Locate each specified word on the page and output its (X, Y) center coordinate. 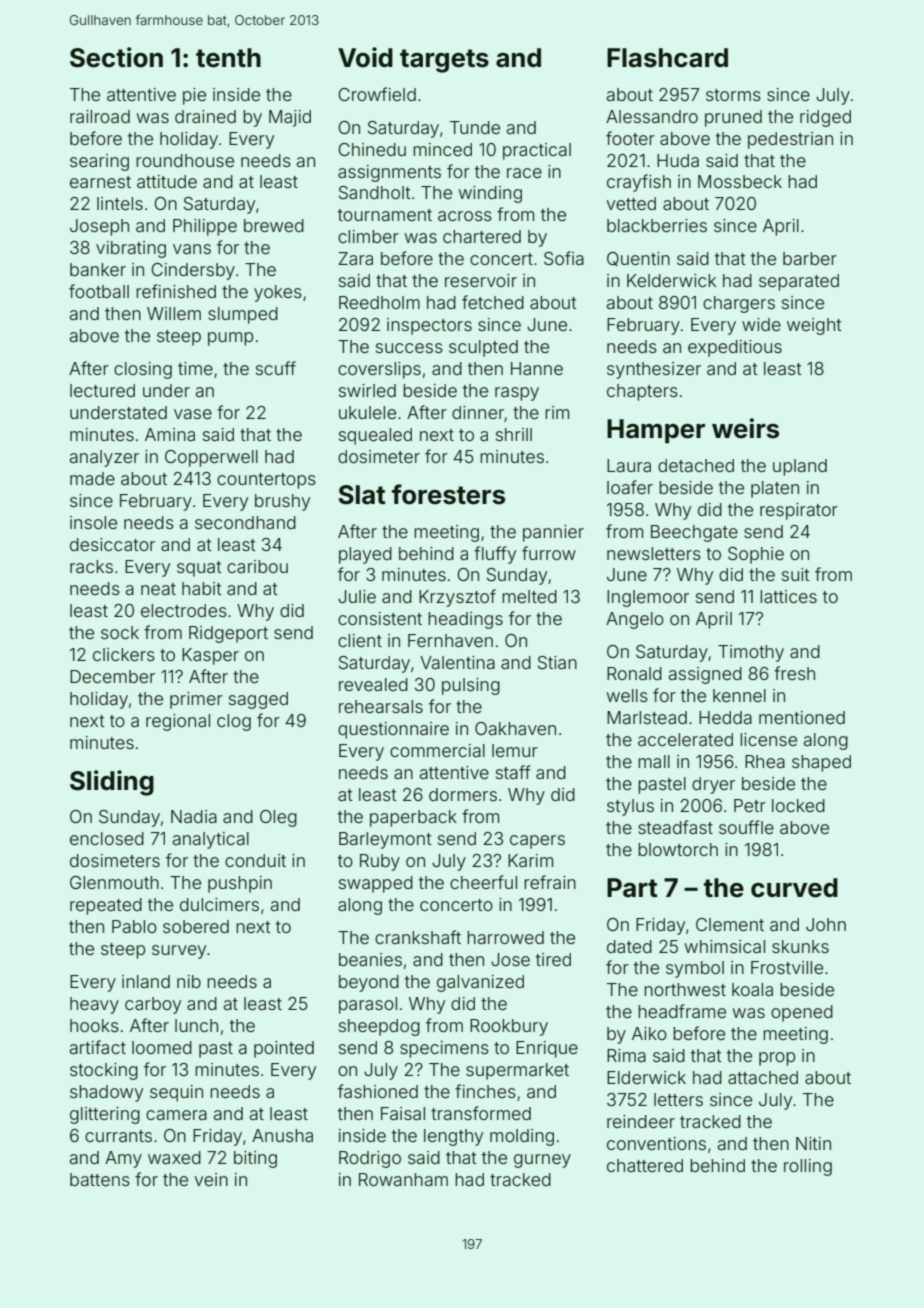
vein (211, 1179)
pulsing (471, 686)
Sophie (756, 555)
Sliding (112, 783)
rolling (808, 1167)
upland (800, 467)
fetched (493, 302)
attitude (167, 181)
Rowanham (403, 1179)
